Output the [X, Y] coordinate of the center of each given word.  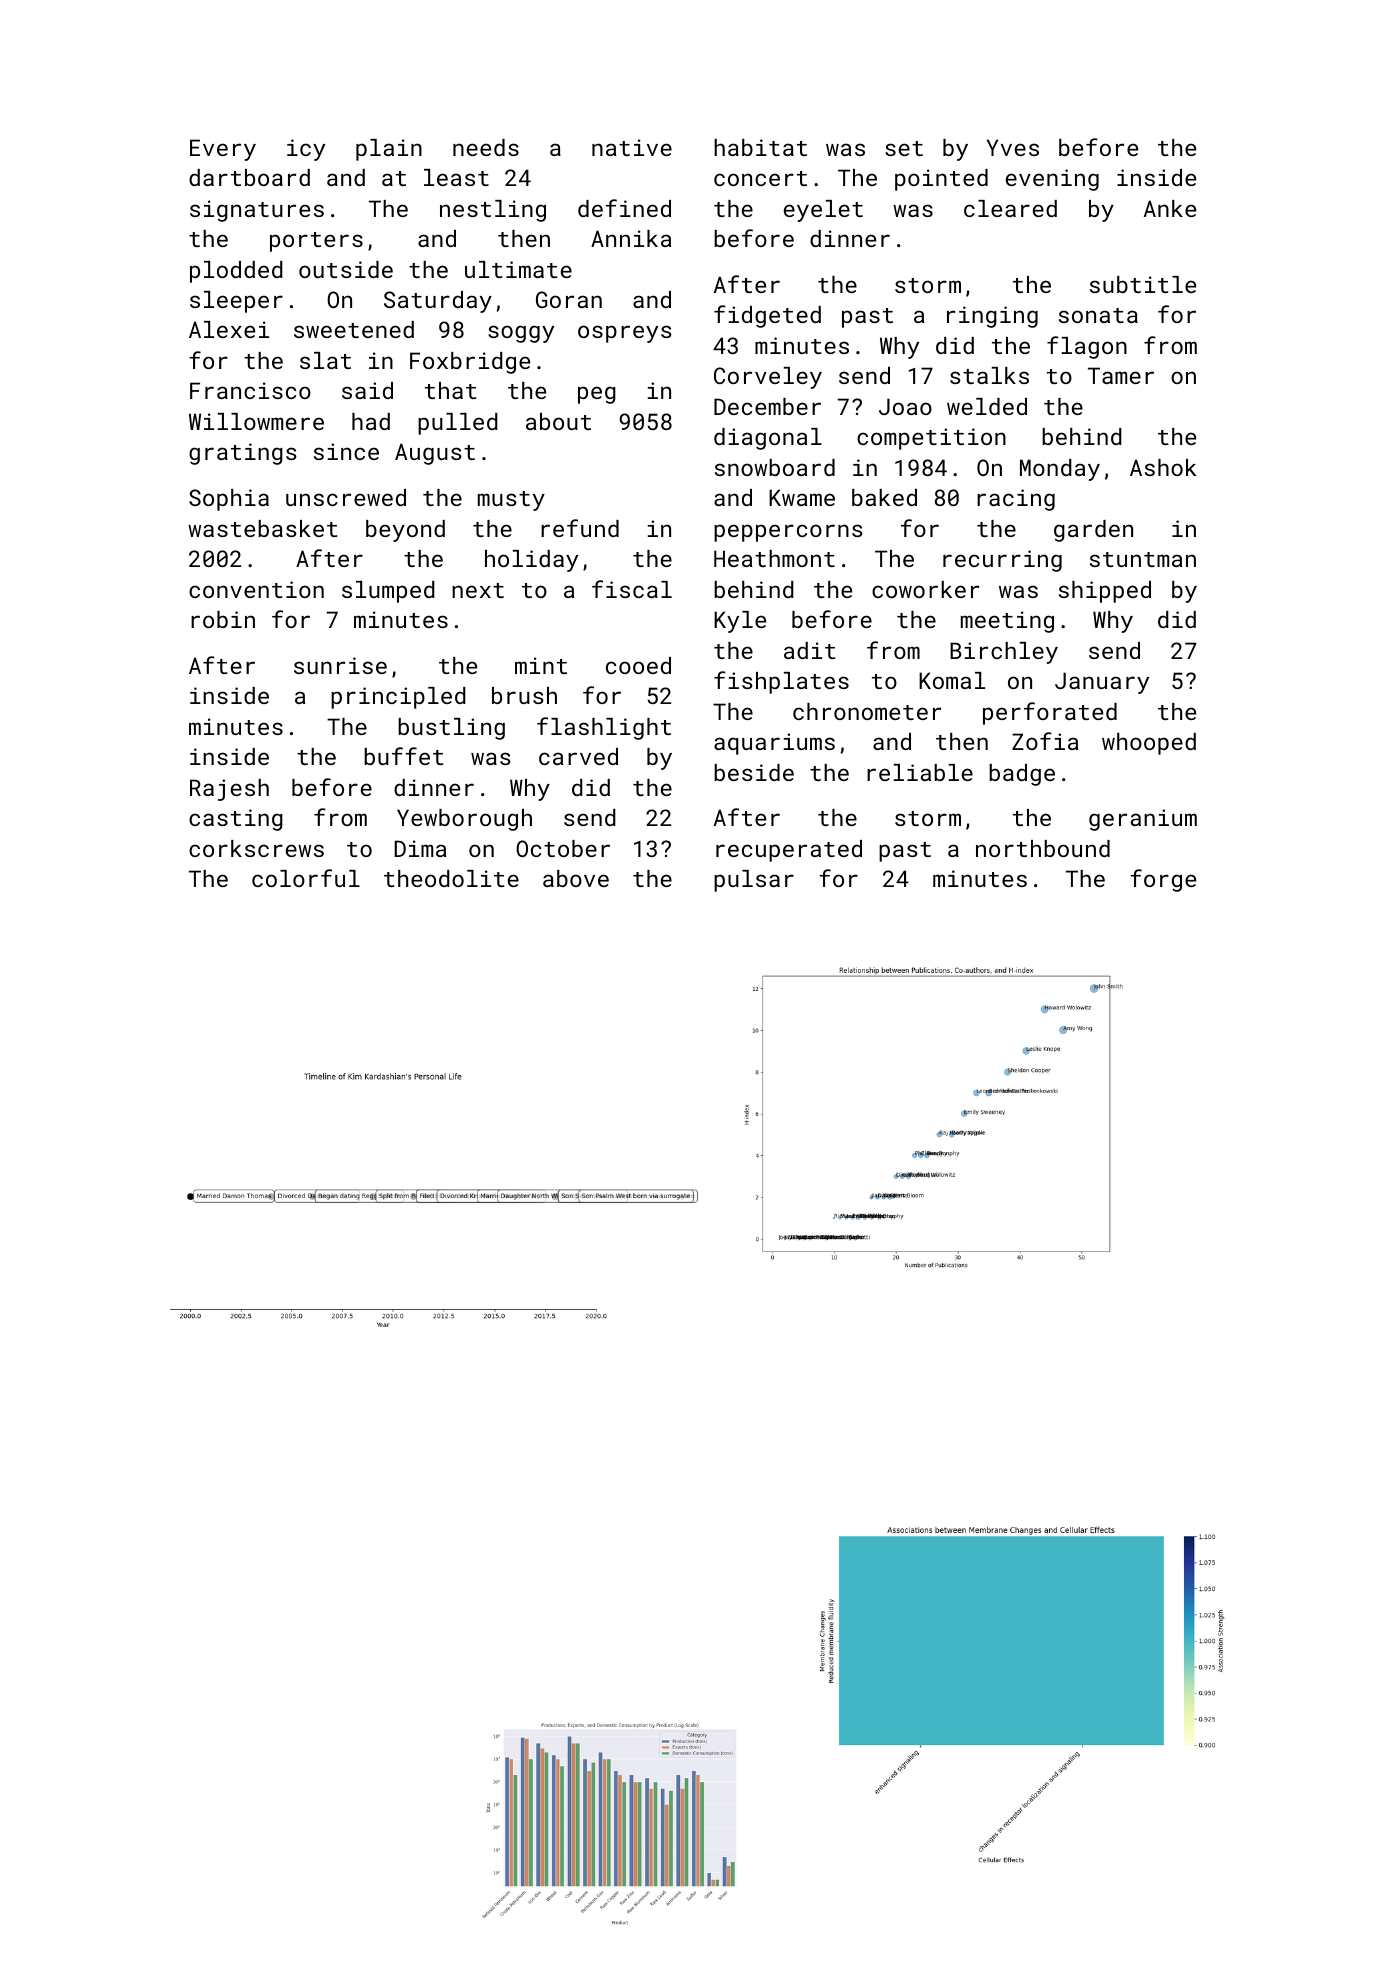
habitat [760, 147]
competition [931, 439]
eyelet [823, 211]
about [558, 421]
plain [389, 150]
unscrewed [346, 497]
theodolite [451, 878]
